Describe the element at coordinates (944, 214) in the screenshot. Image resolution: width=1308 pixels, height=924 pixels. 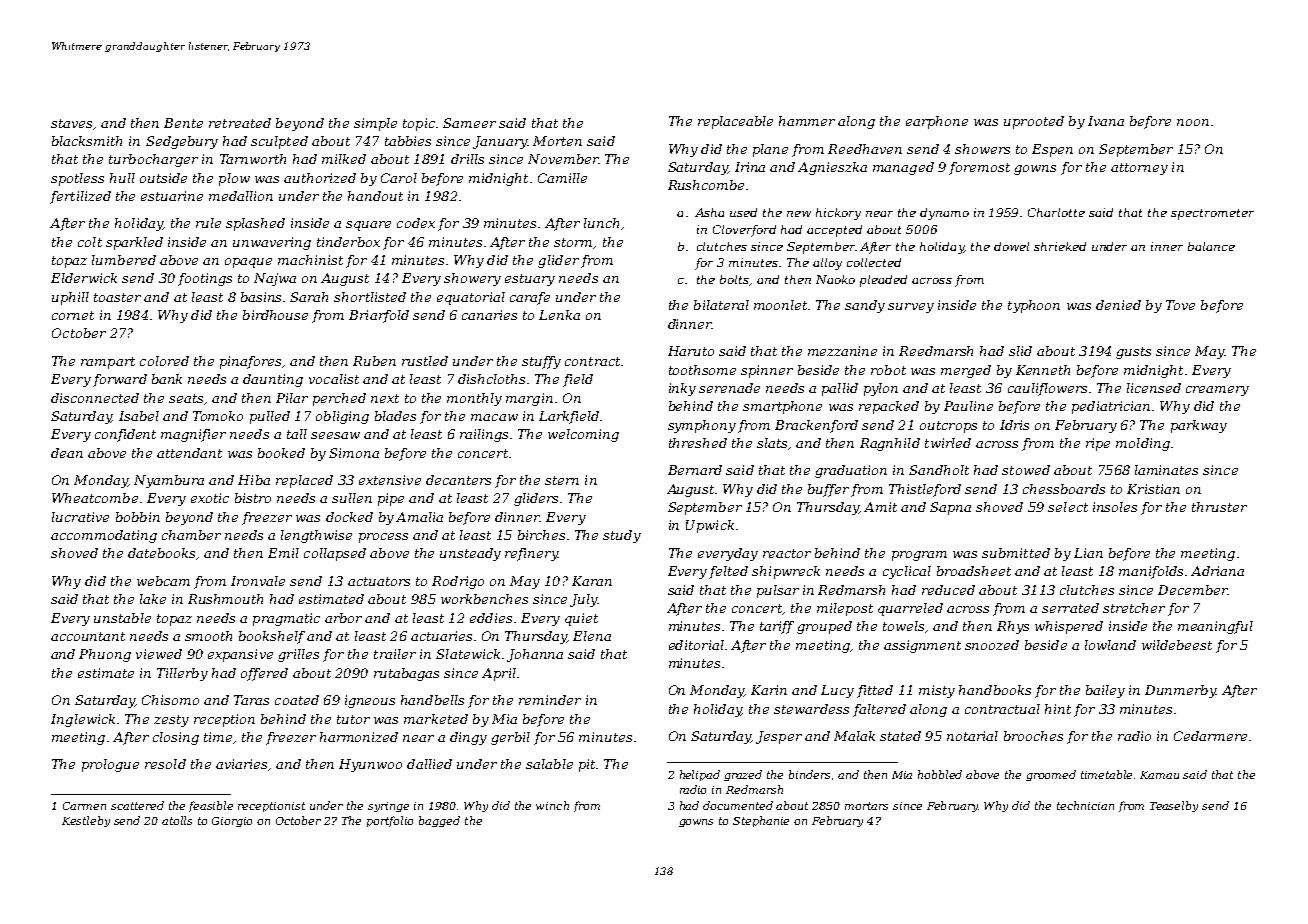
I see `dynamo` at that location.
